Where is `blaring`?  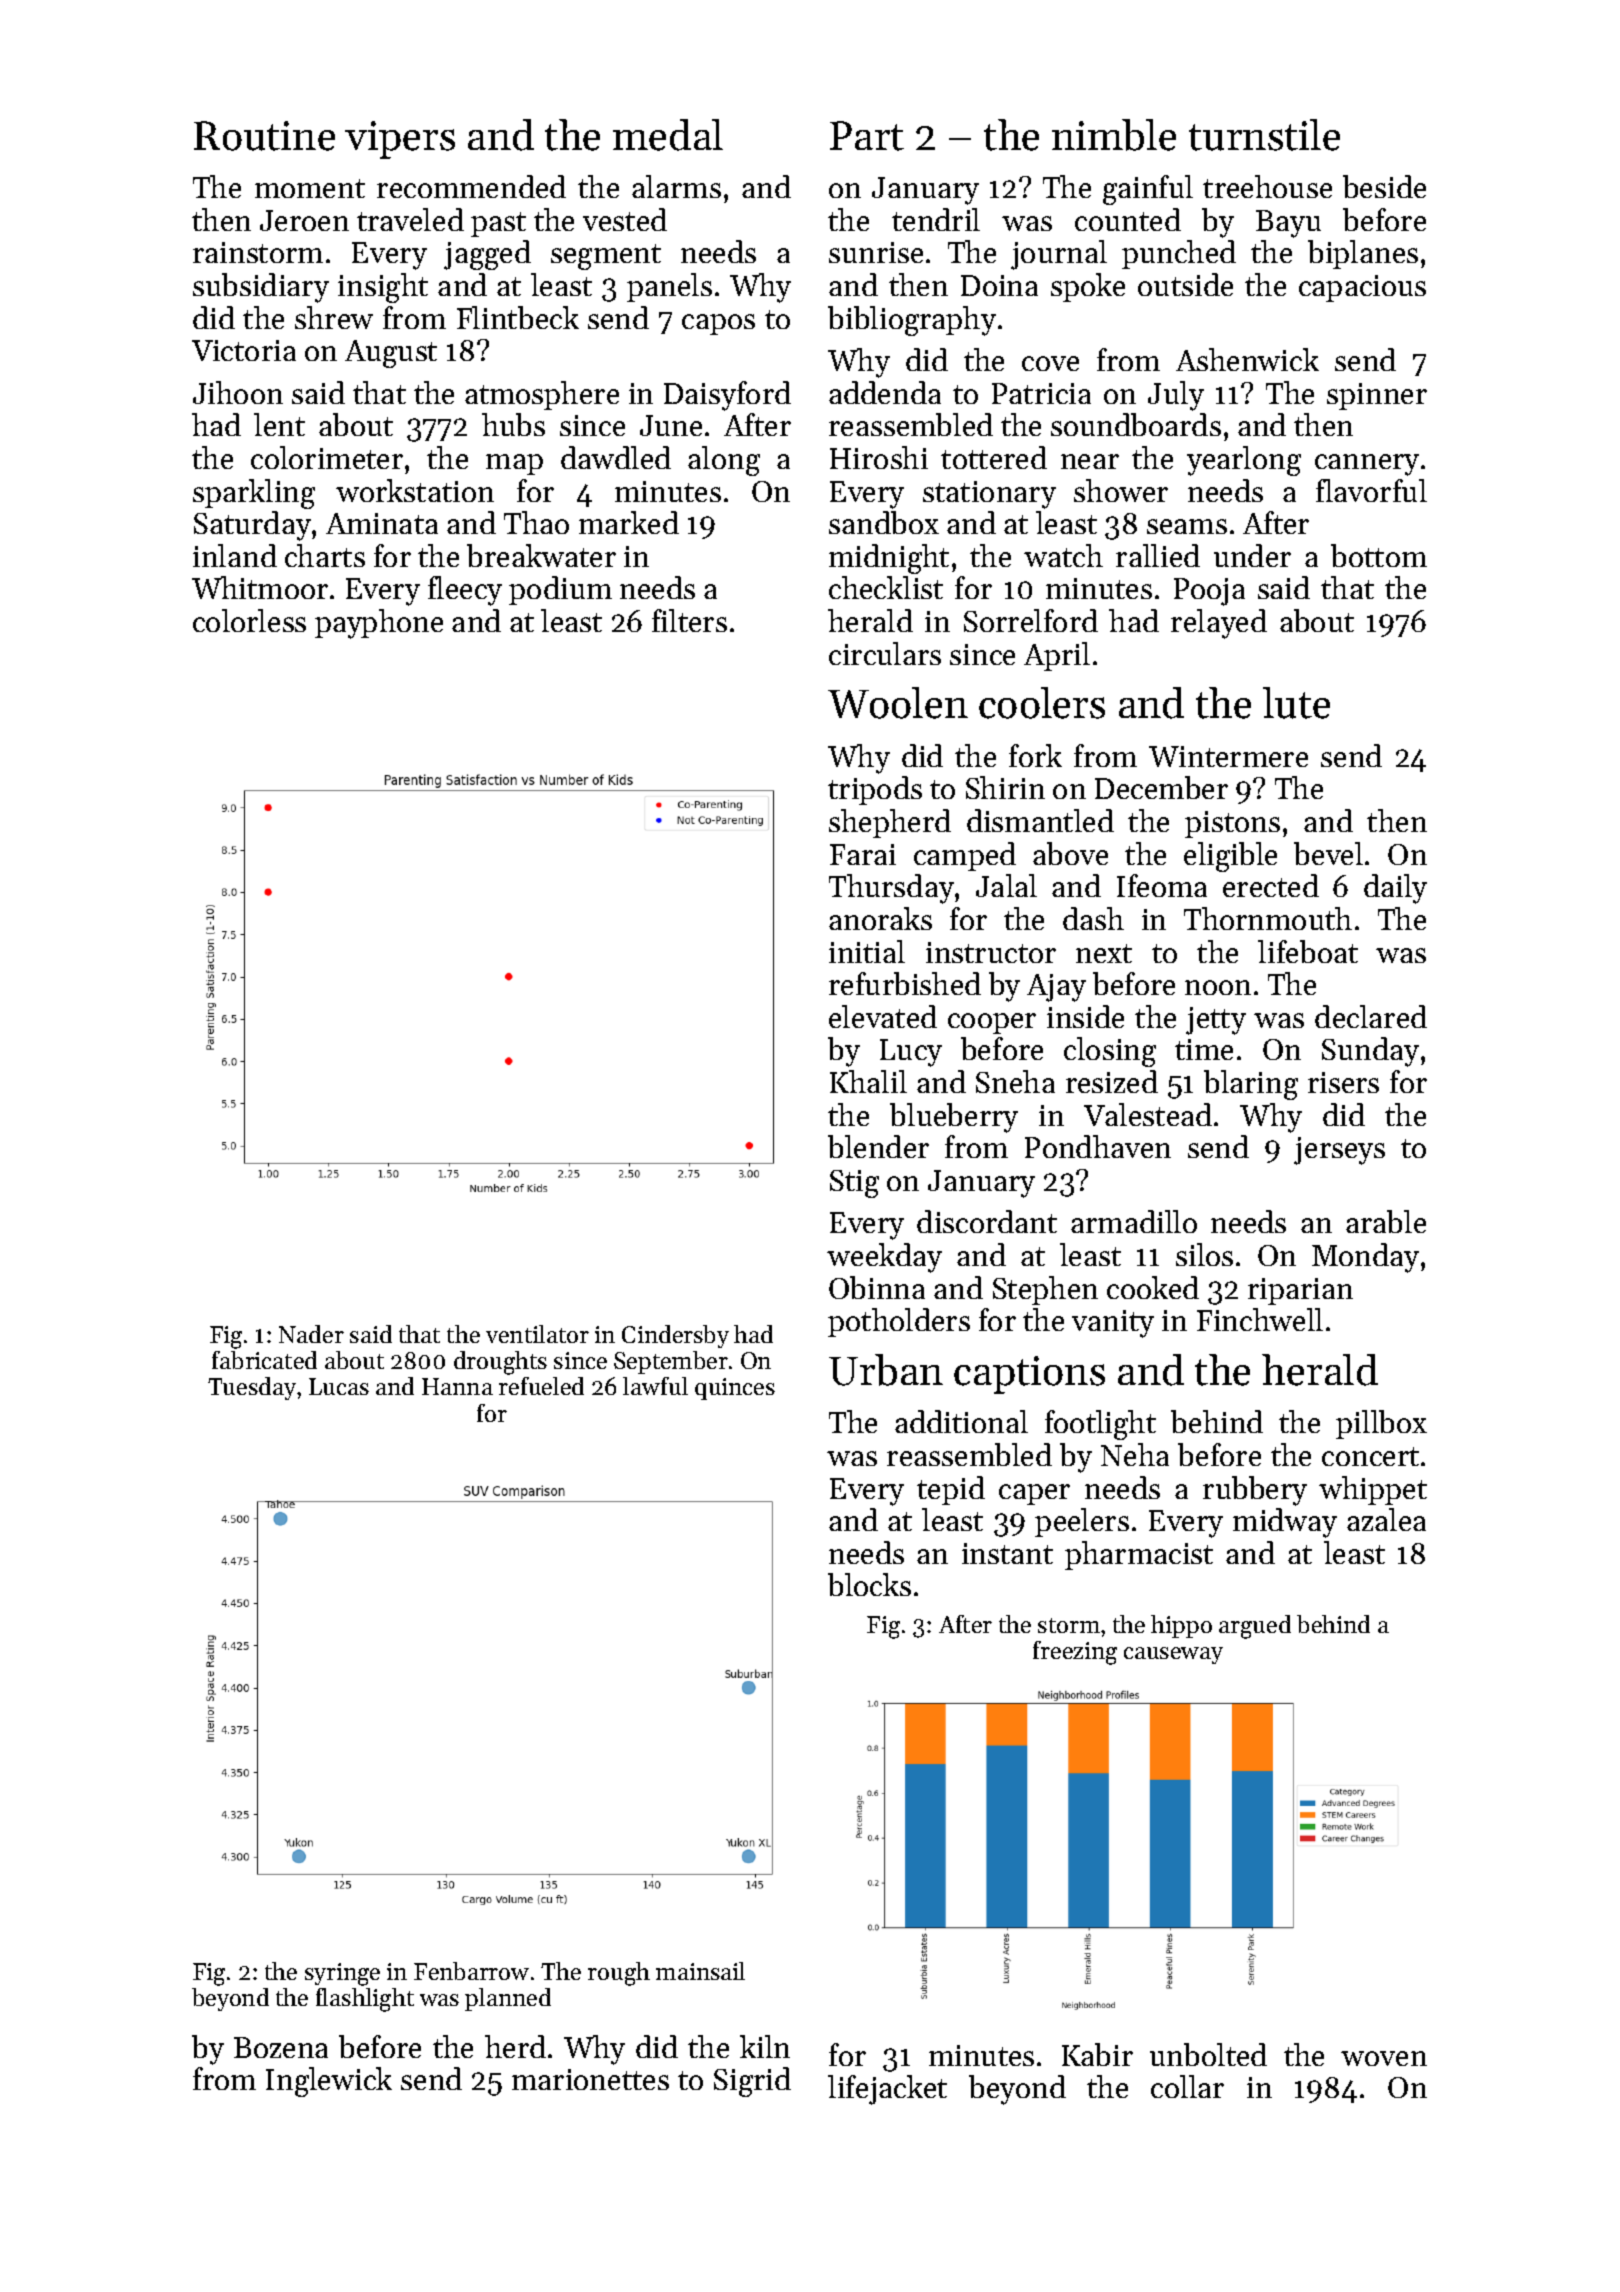
blaring is located at coordinates (1251, 1085).
